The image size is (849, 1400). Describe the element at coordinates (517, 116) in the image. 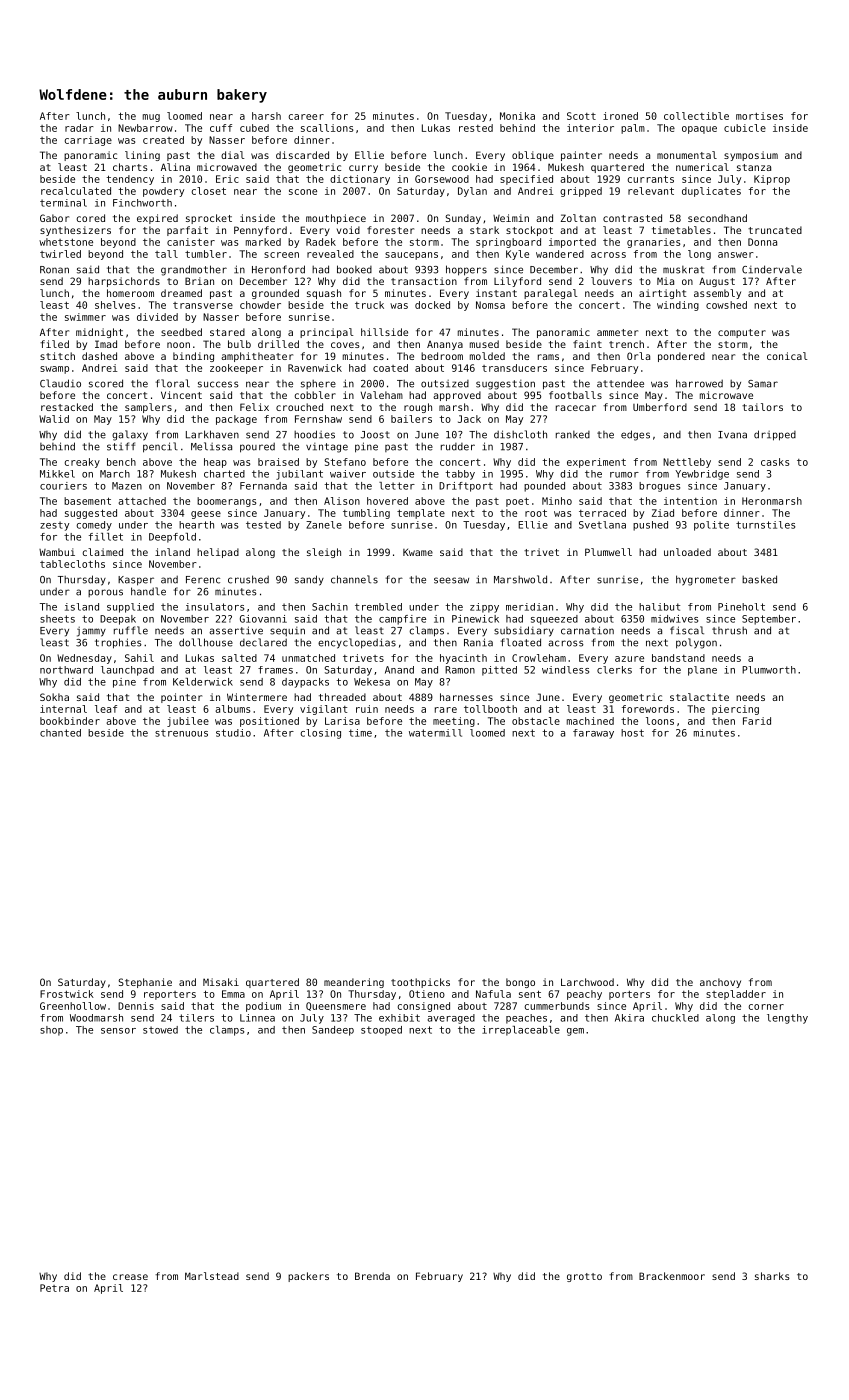

I see `Monika` at that location.
